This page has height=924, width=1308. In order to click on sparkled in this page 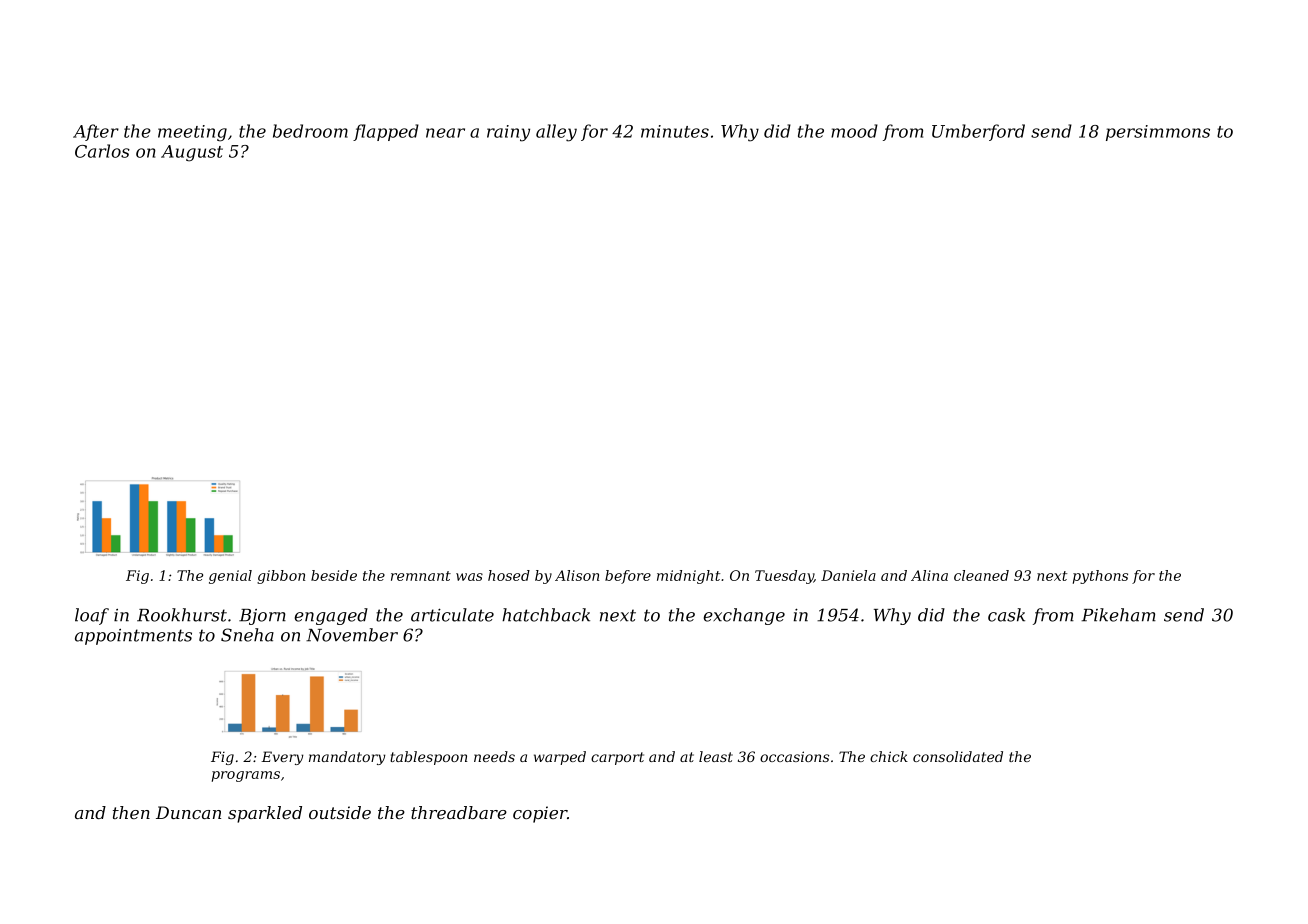, I will do `click(265, 814)`.
